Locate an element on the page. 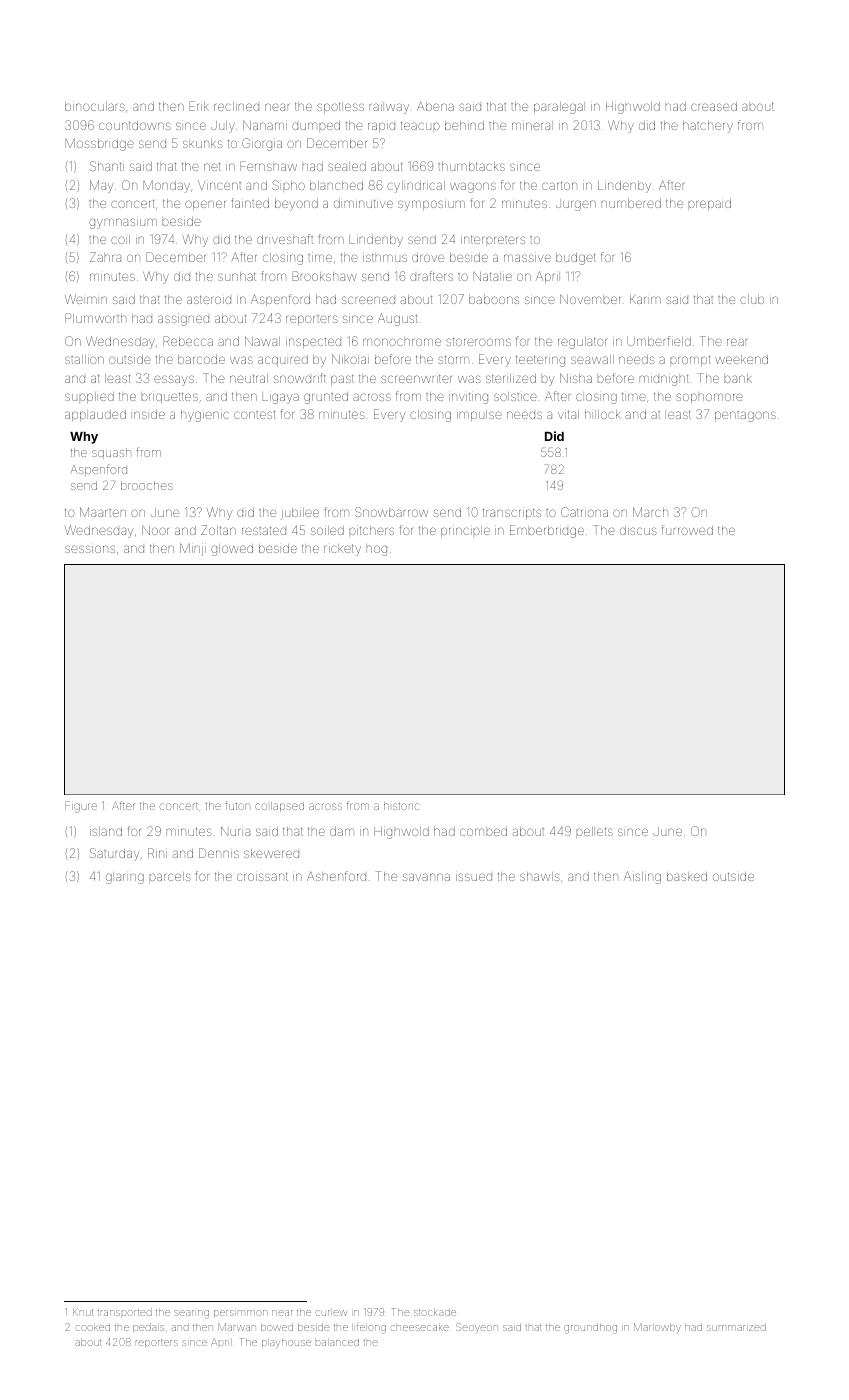 The image size is (849, 1400). Abena is located at coordinates (435, 106).
